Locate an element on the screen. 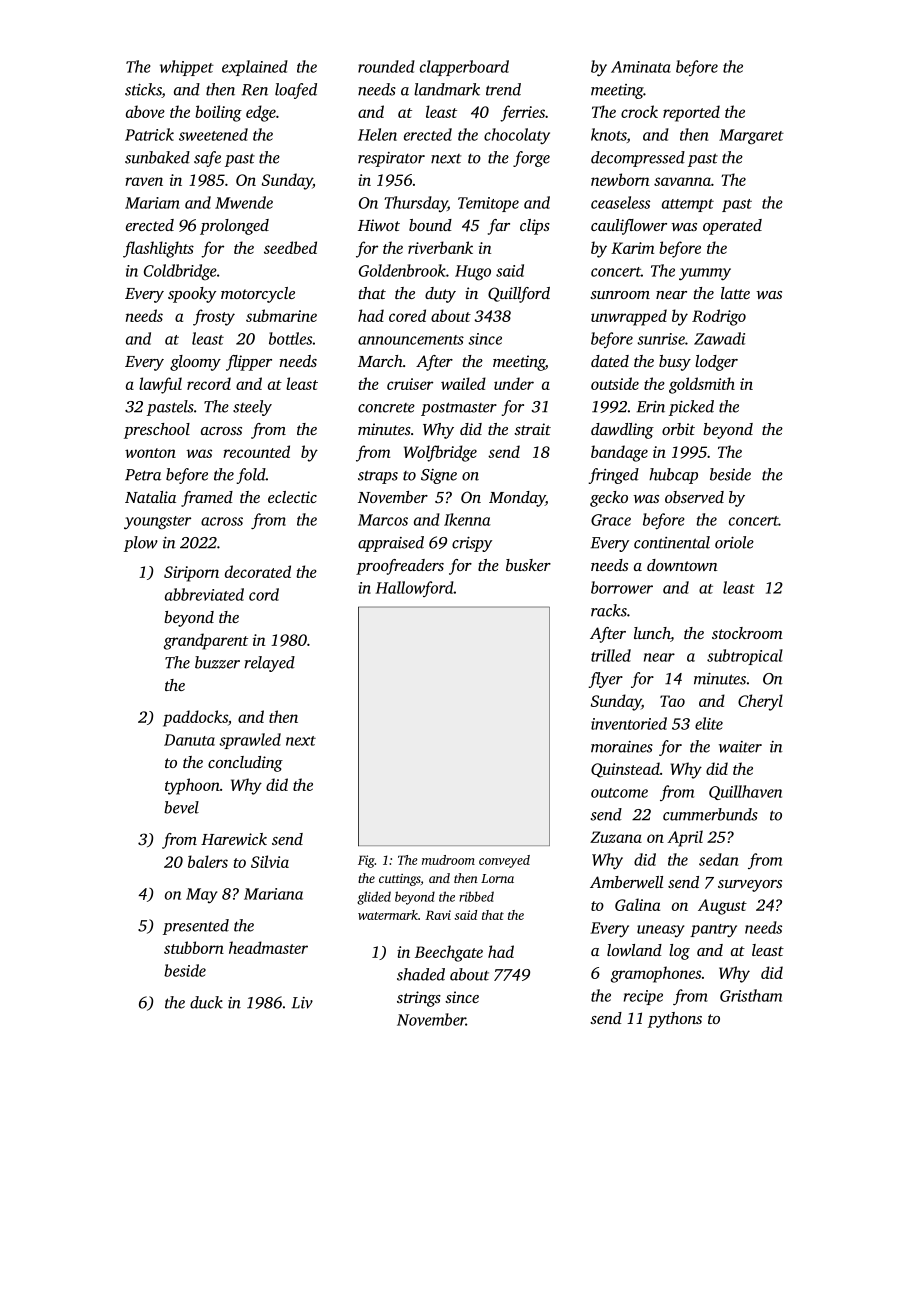 The width and height of the screenshot is (908, 1316). sticks is located at coordinates (143, 90).
